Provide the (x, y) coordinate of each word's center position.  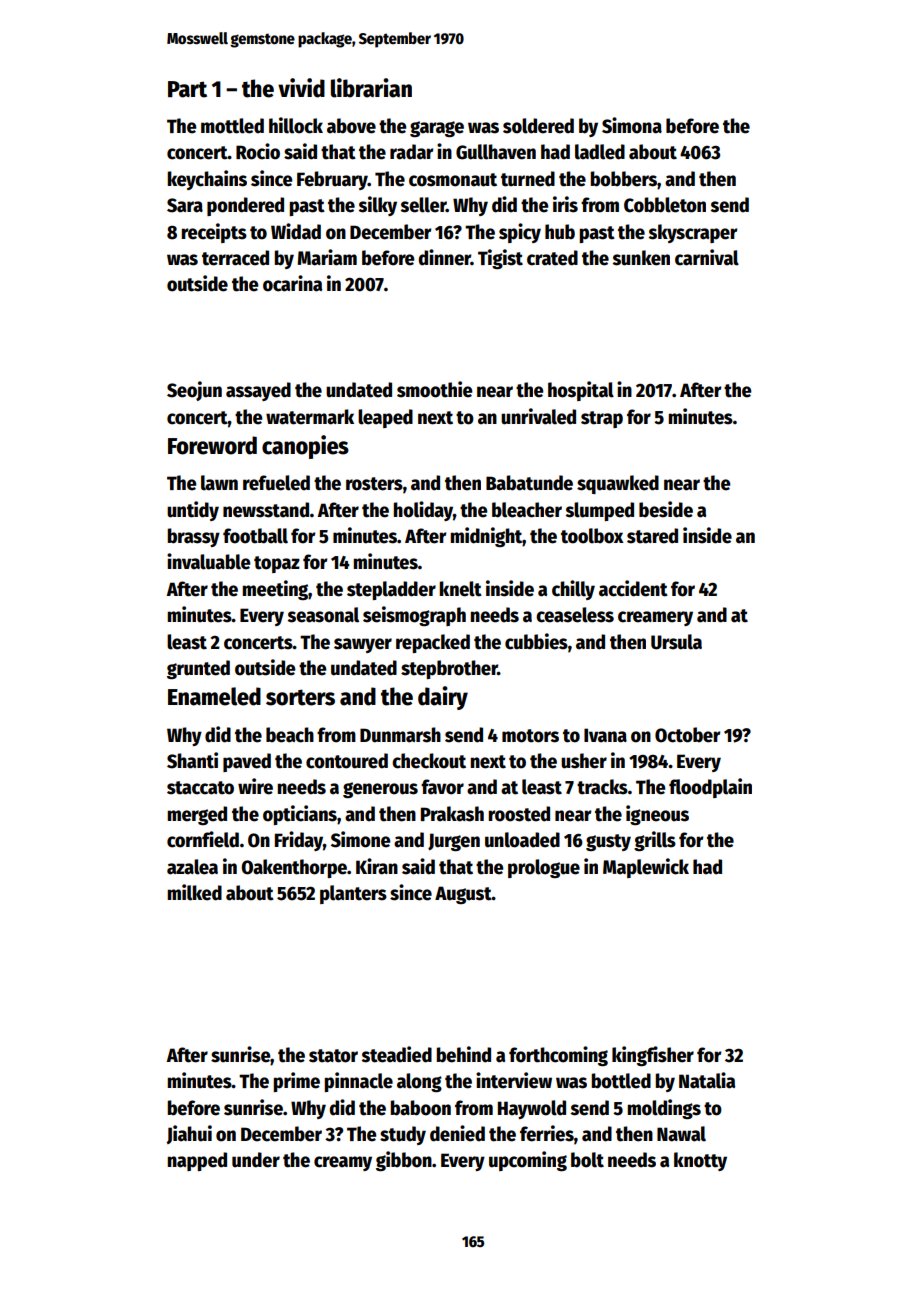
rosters (374, 484)
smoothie (435, 389)
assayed (258, 391)
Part (187, 89)
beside (666, 509)
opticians (300, 815)
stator (333, 1056)
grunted (198, 669)
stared (652, 536)
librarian (371, 88)
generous (380, 790)
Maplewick (646, 868)
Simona (632, 125)
